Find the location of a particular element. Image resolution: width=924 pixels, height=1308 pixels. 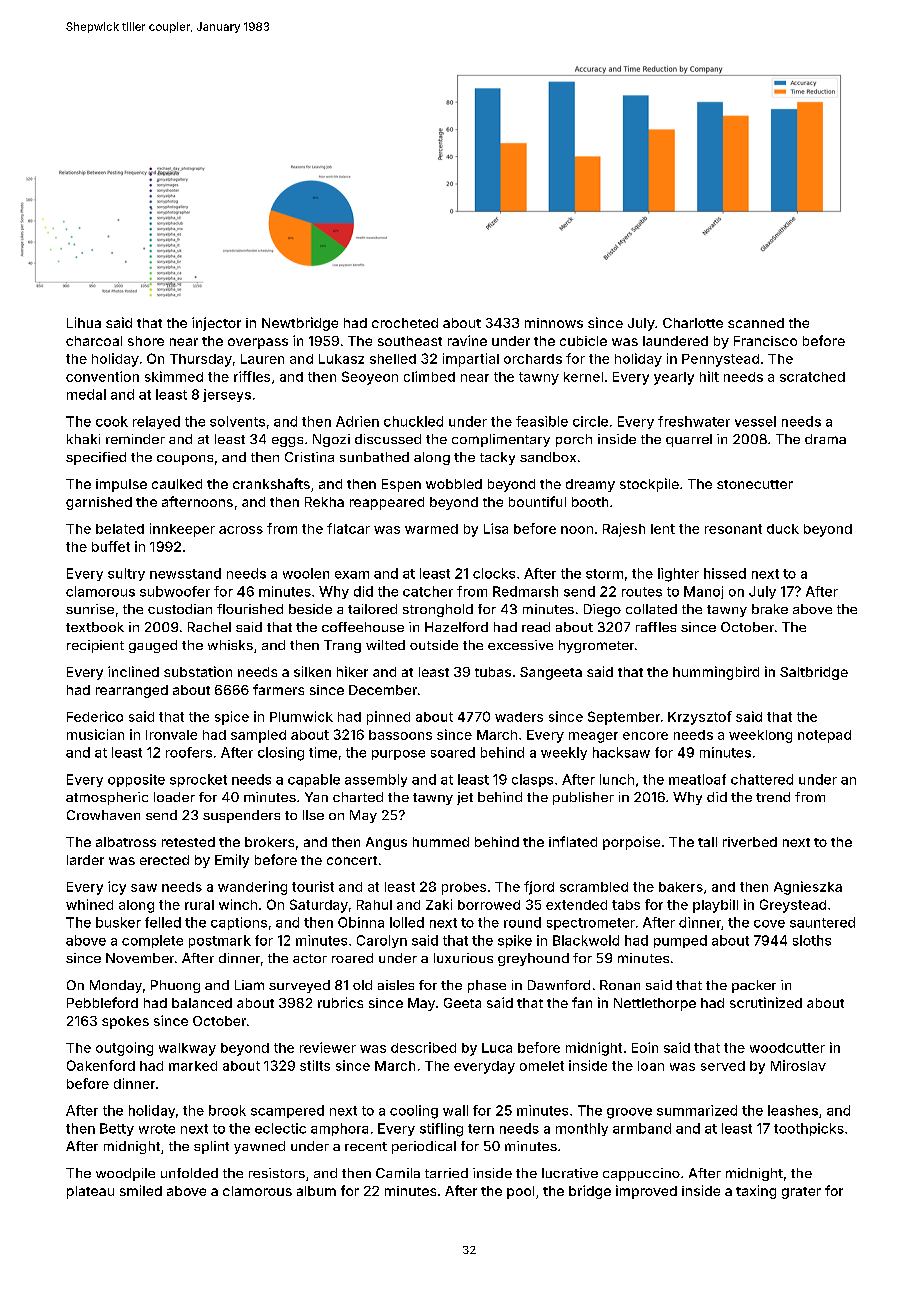

stockpile is located at coordinates (649, 485).
